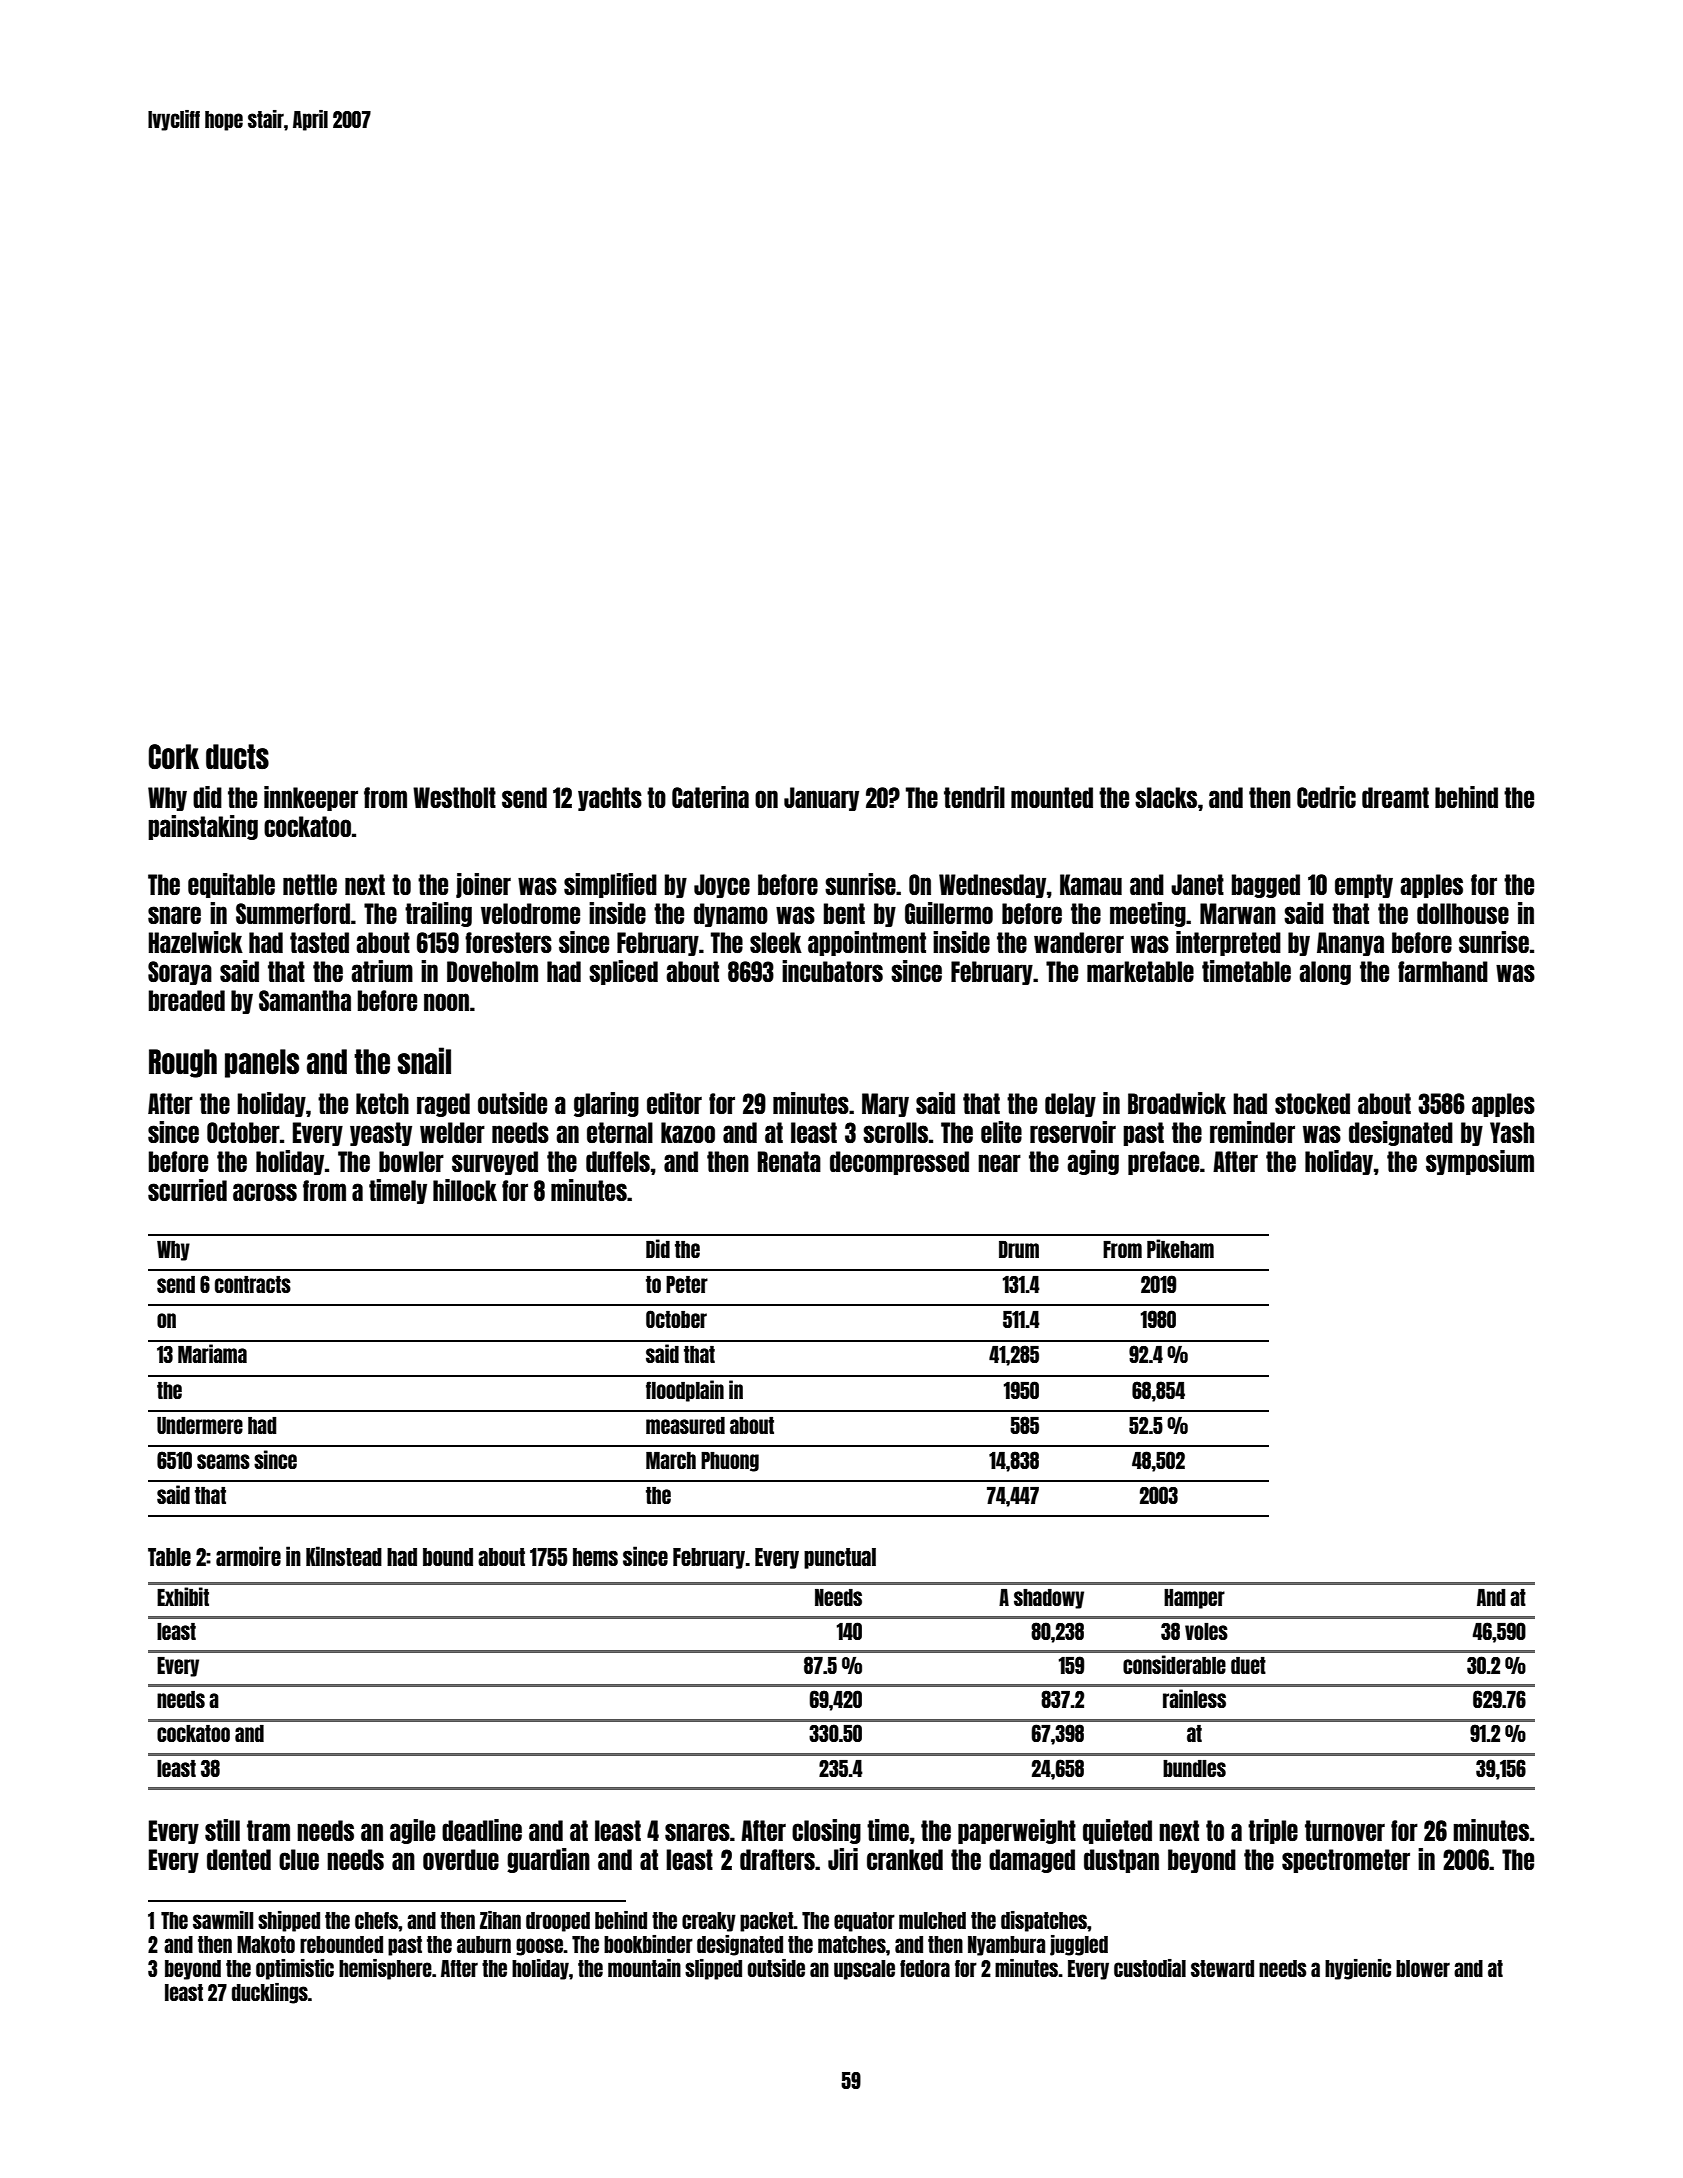 Image resolution: width=1683 pixels, height=2178 pixels. I want to click on shipped, so click(289, 1921).
